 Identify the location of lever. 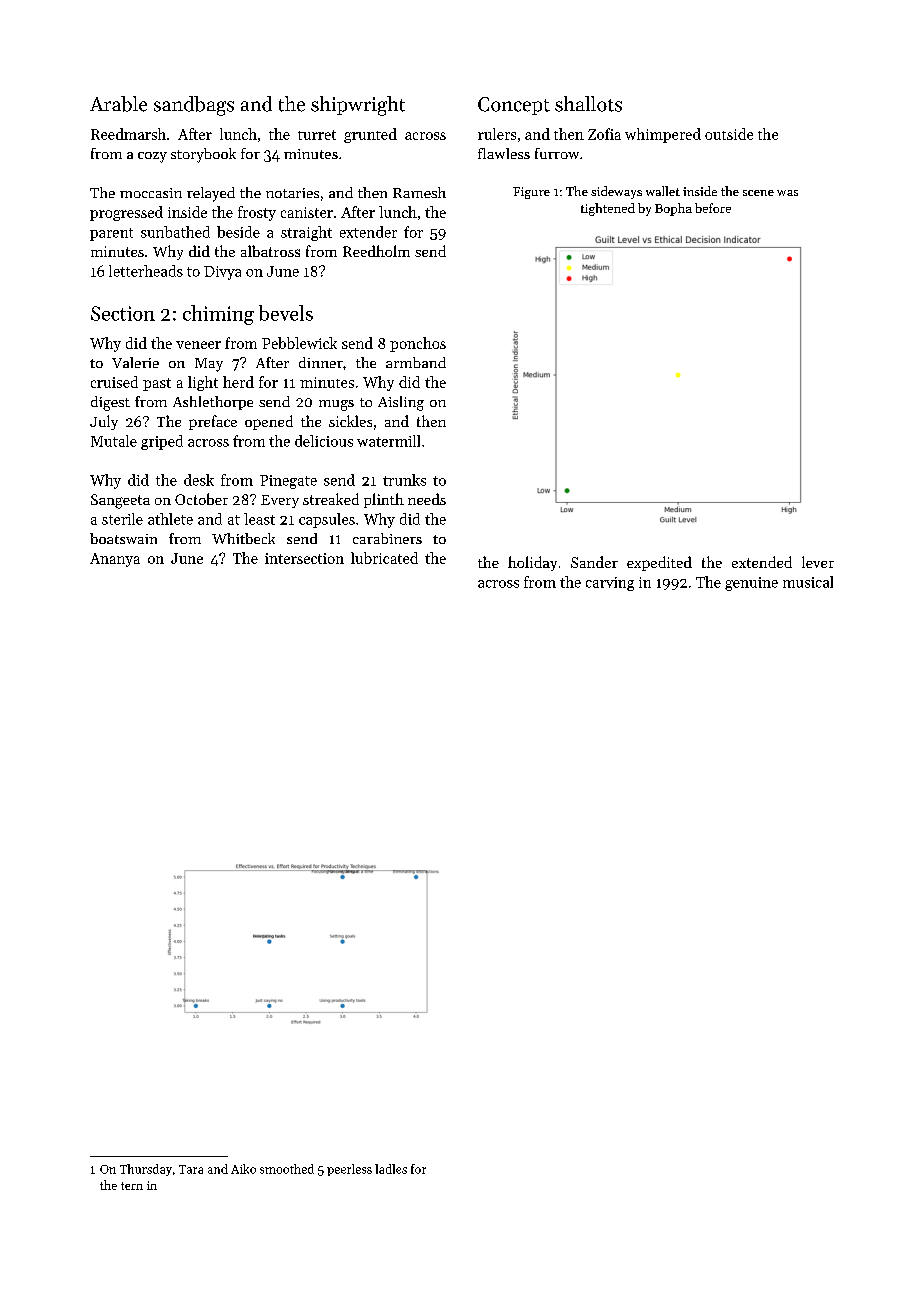
(818, 562).
